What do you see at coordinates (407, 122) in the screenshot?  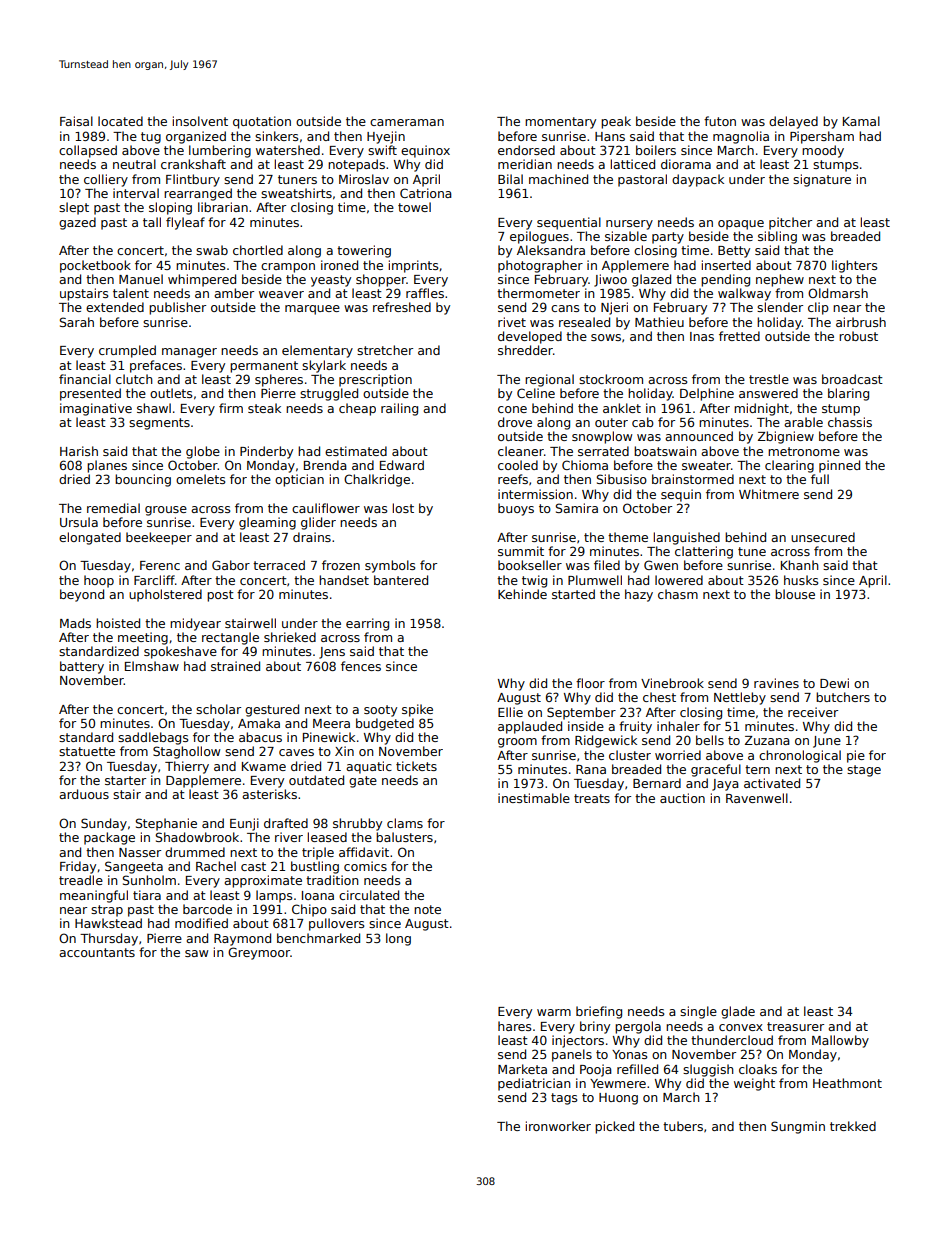 I see `cameraman` at bounding box center [407, 122].
